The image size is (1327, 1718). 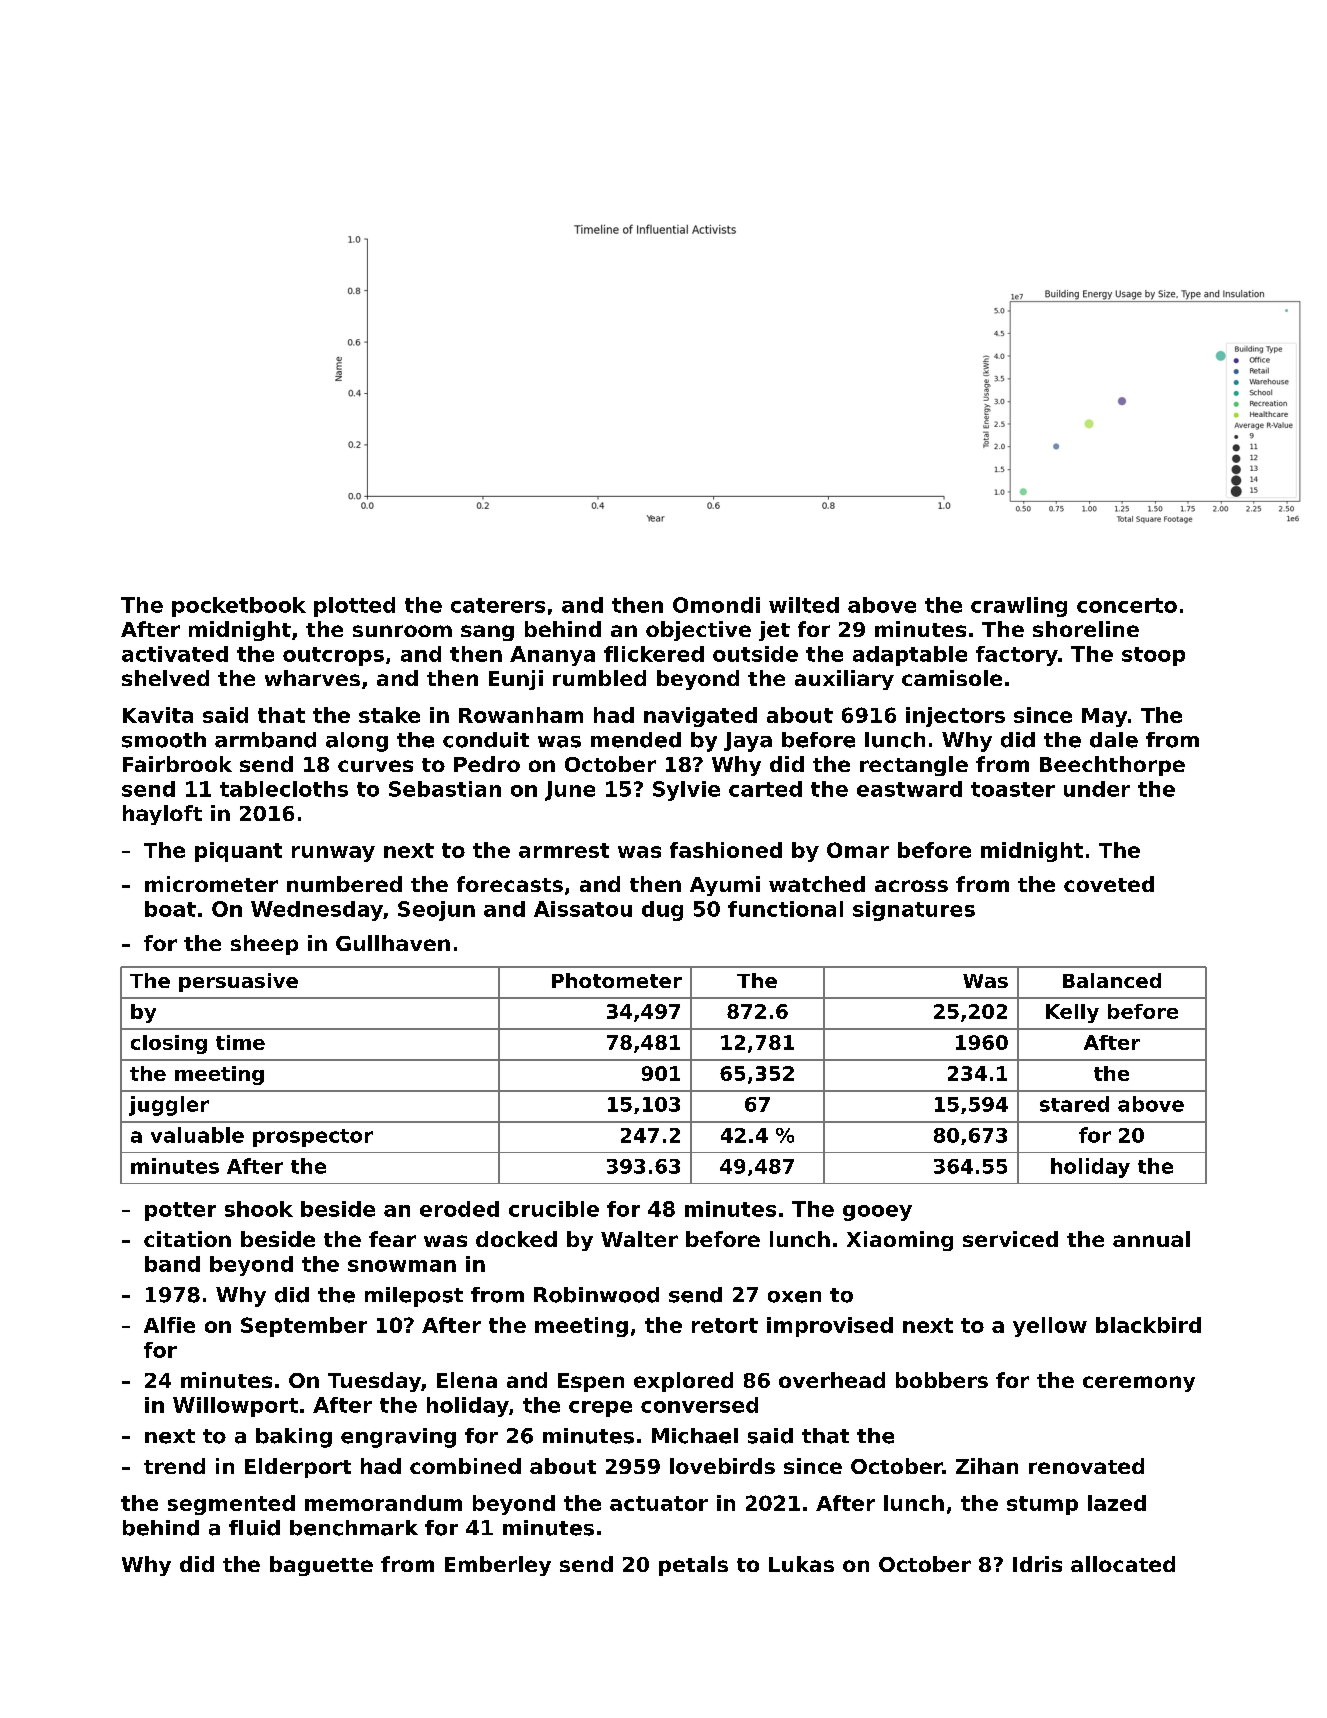 I want to click on dale, so click(x=1114, y=740).
